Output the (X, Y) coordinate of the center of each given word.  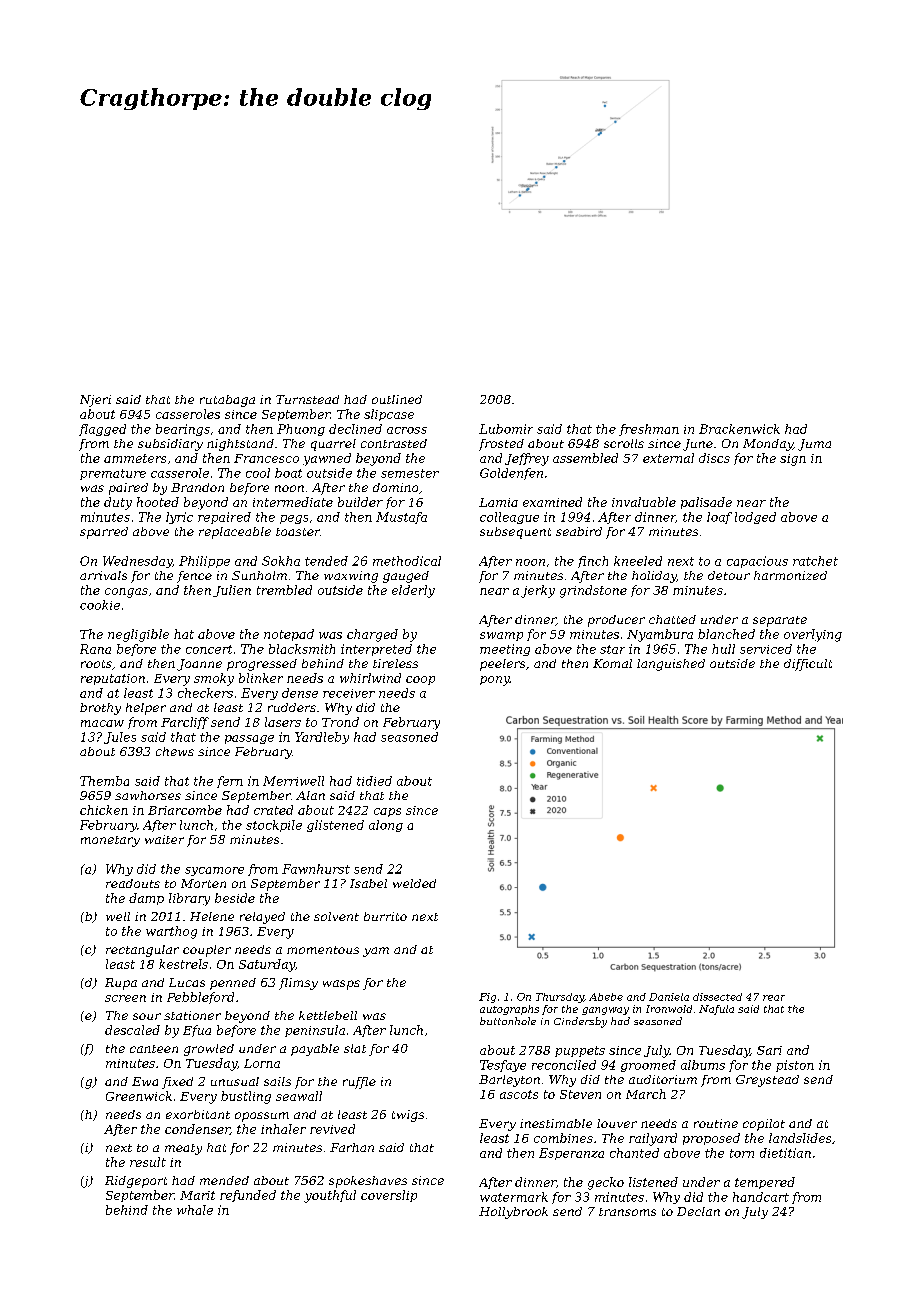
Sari (769, 1050)
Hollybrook (513, 1213)
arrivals (103, 575)
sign (793, 460)
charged (372, 635)
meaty (183, 1149)
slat (355, 1048)
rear (774, 998)
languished (671, 665)
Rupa (121, 984)
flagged (102, 430)
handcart (761, 1197)
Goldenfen (511, 474)
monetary (110, 841)
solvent (336, 916)
